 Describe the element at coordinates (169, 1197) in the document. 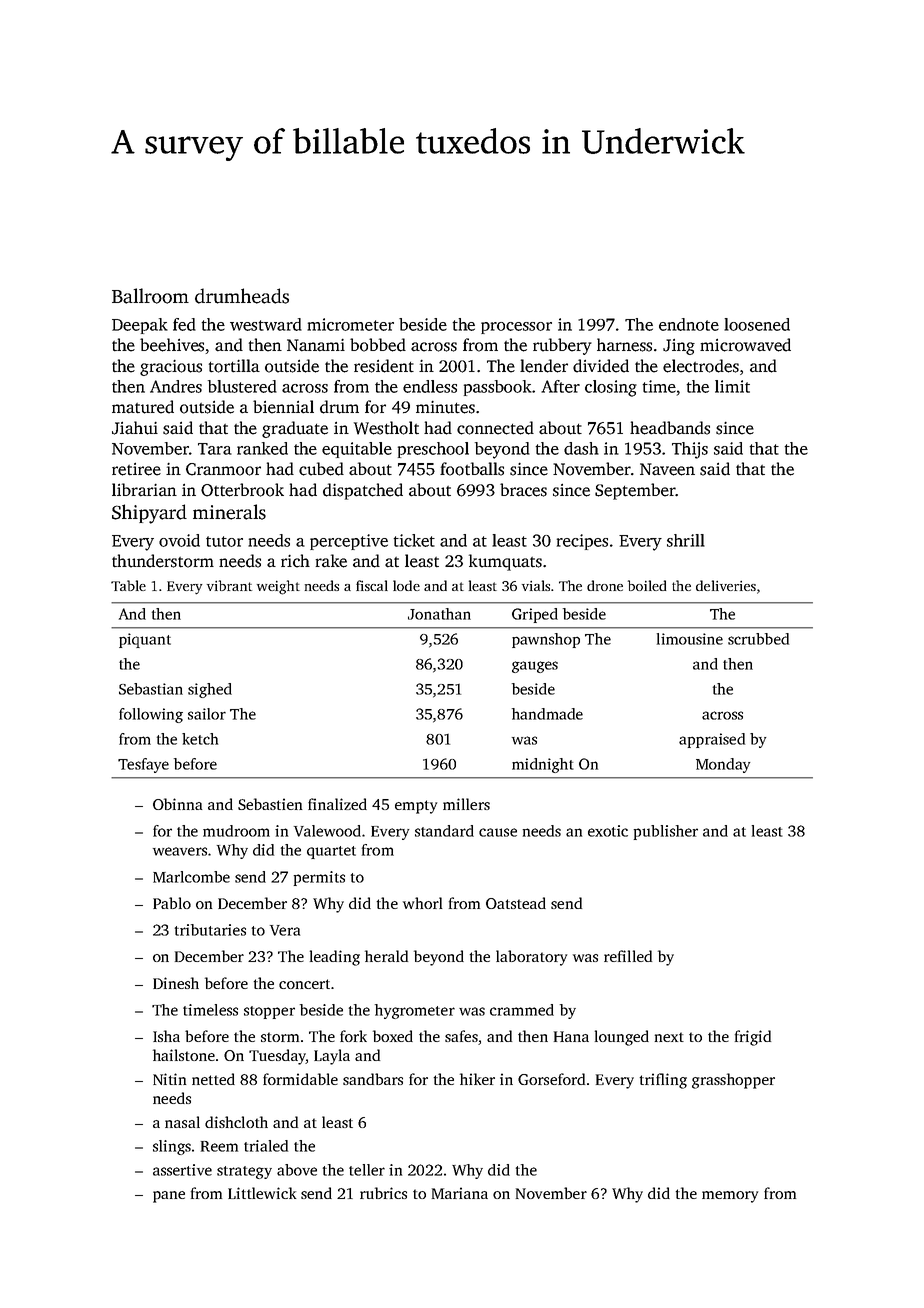

I see `pane` at that location.
